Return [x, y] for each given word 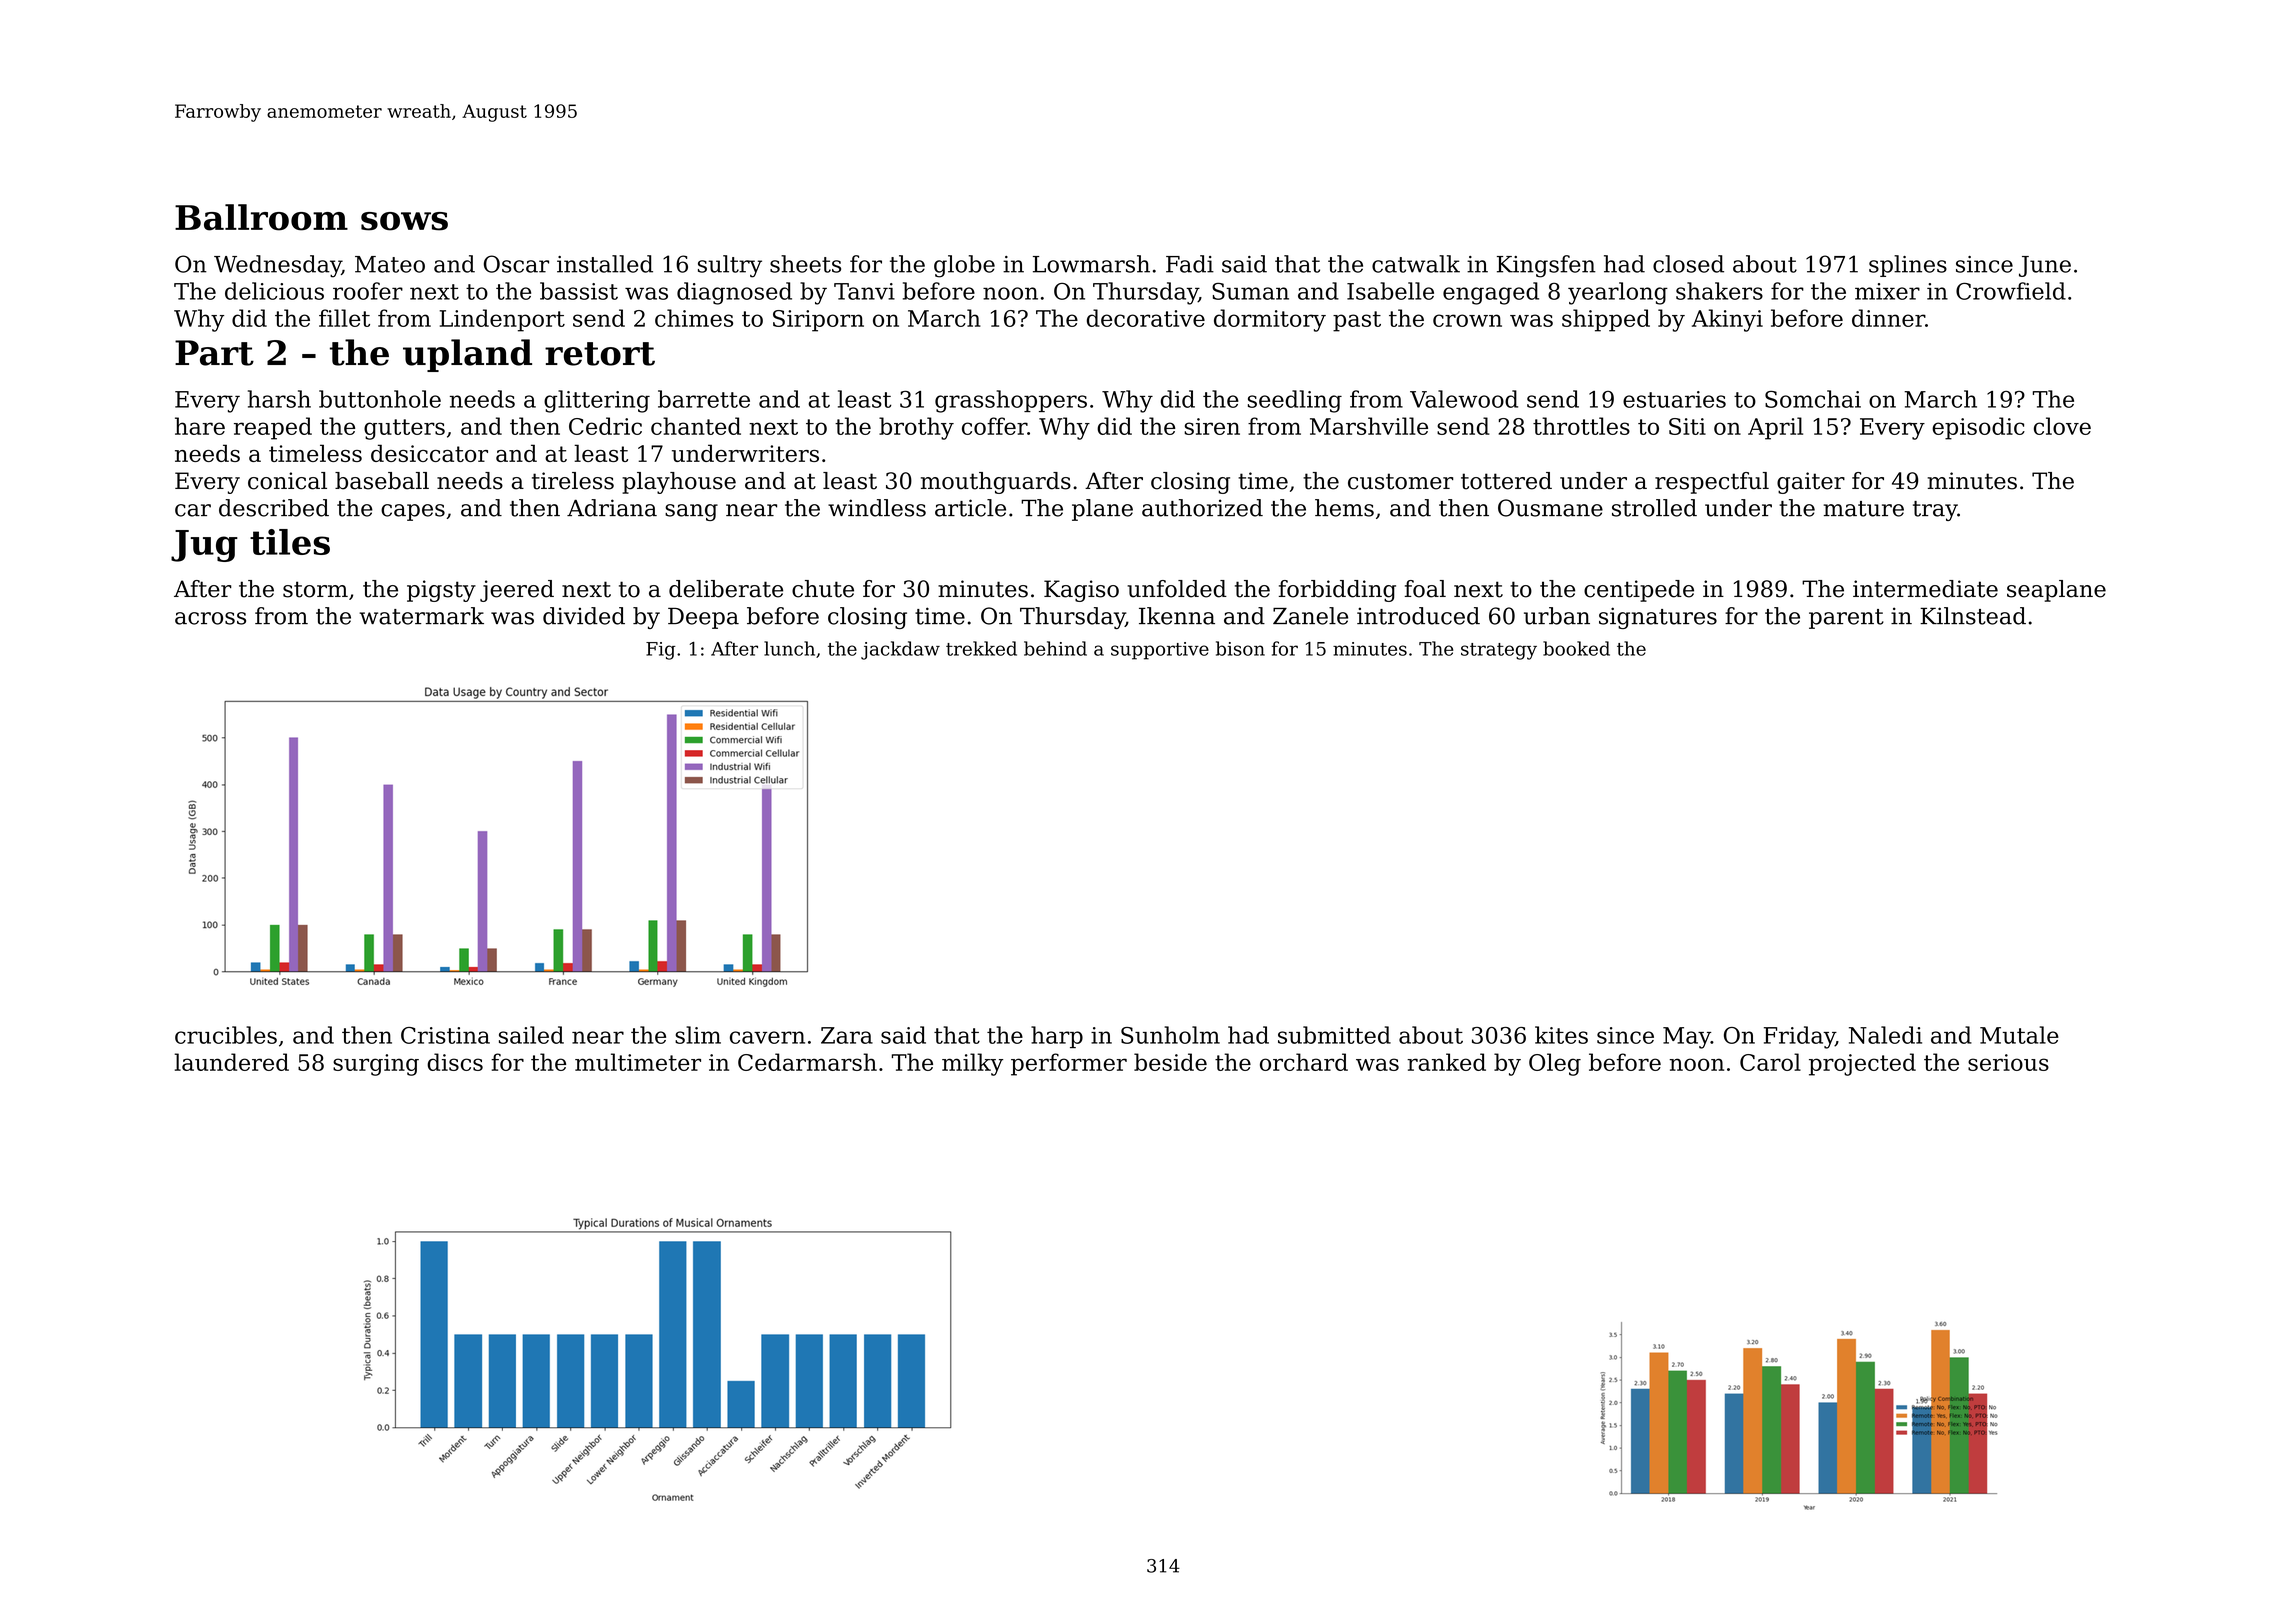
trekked [981, 648]
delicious [274, 291]
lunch [789, 648]
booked [1576, 648]
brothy [916, 428]
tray [1935, 511]
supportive [1160, 651]
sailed [531, 1035]
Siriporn [818, 321]
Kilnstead [1973, 616]
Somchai [1813, 399]
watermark [421, 616]
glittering [597, 401]
